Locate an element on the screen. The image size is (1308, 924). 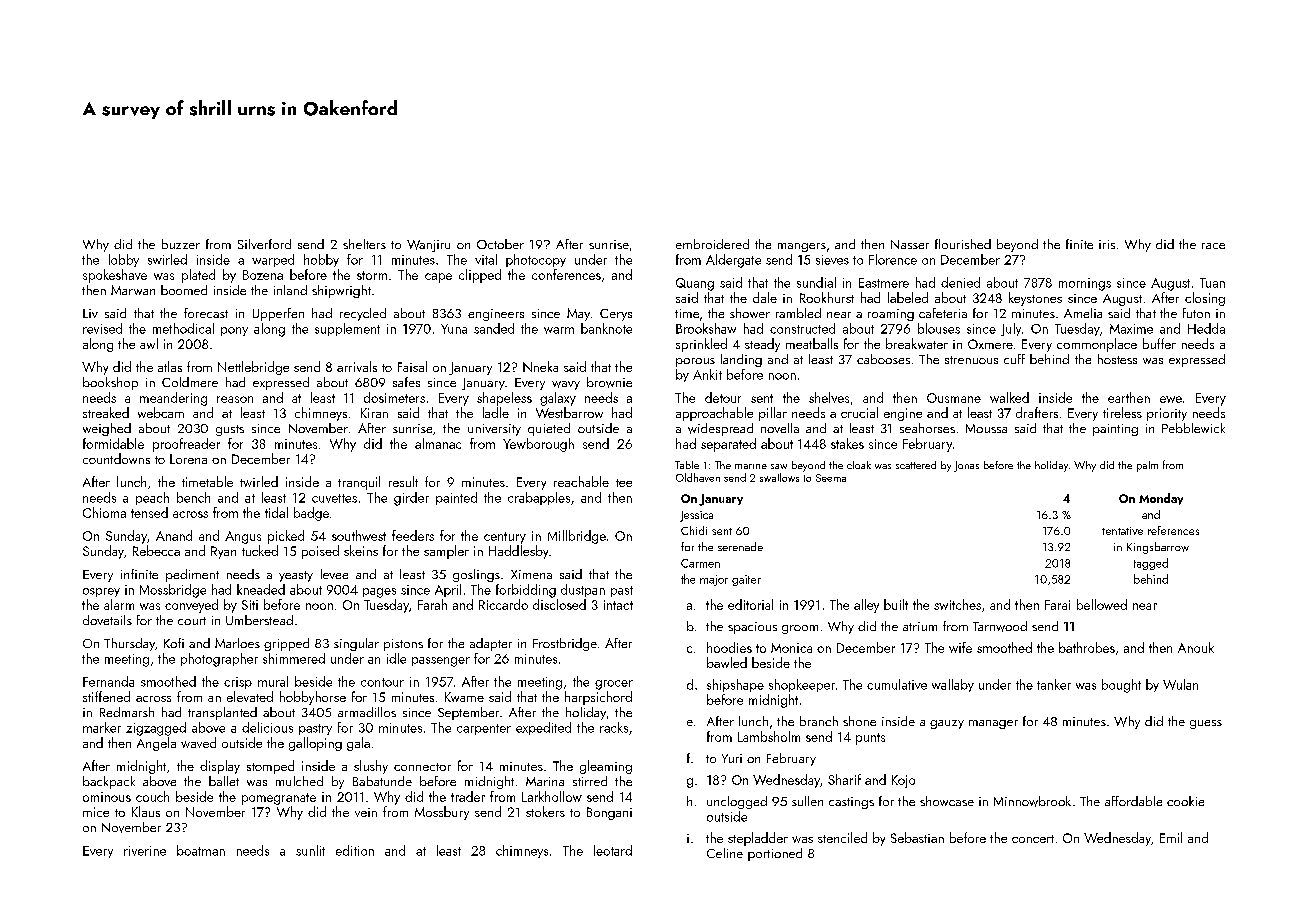
vein is located at coordinates (366, 812).
